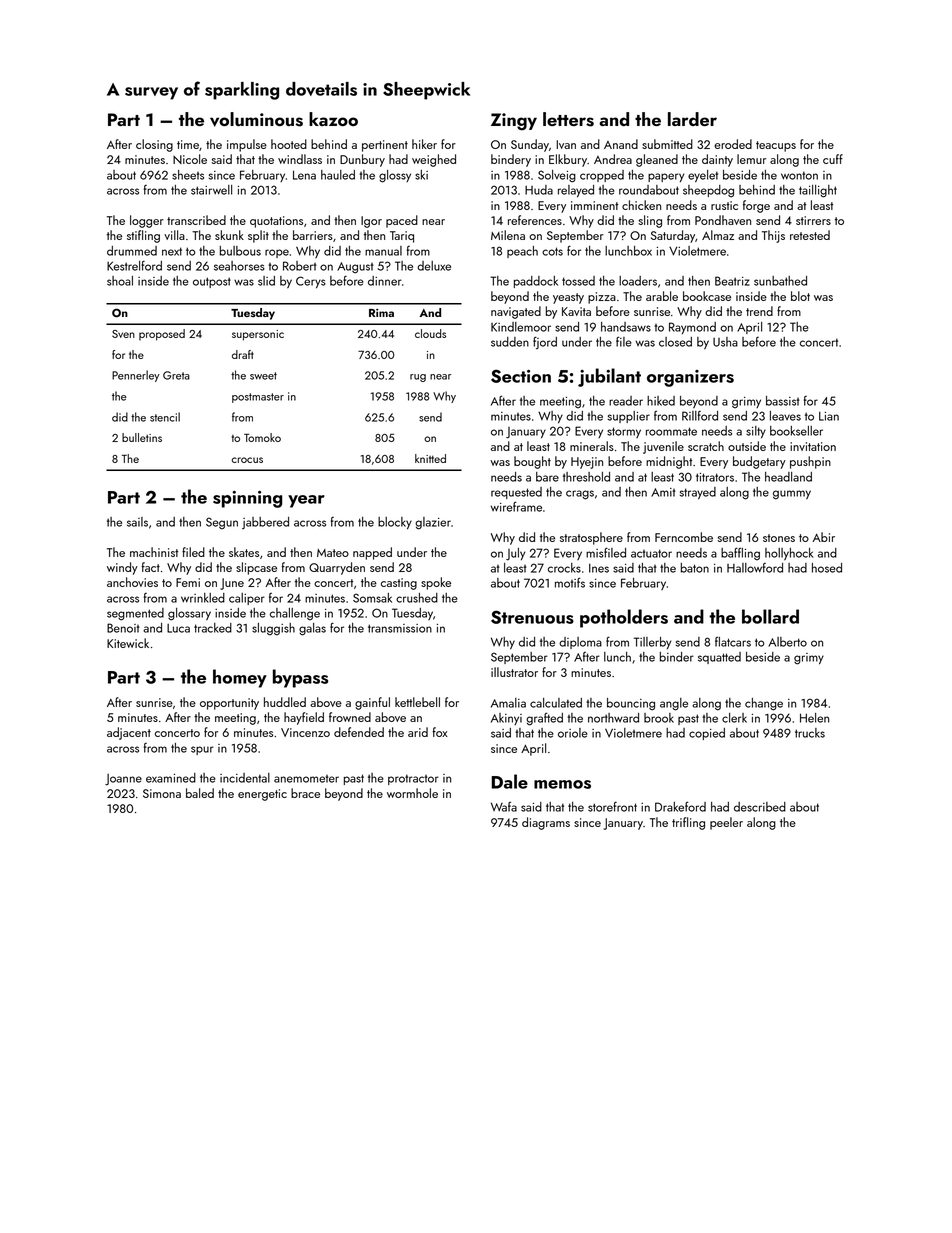 The image size is (952, 1233). What do you see at coordinates (546, 823) in the document?
I see `diagrams` at bounding box center [546, 823].
